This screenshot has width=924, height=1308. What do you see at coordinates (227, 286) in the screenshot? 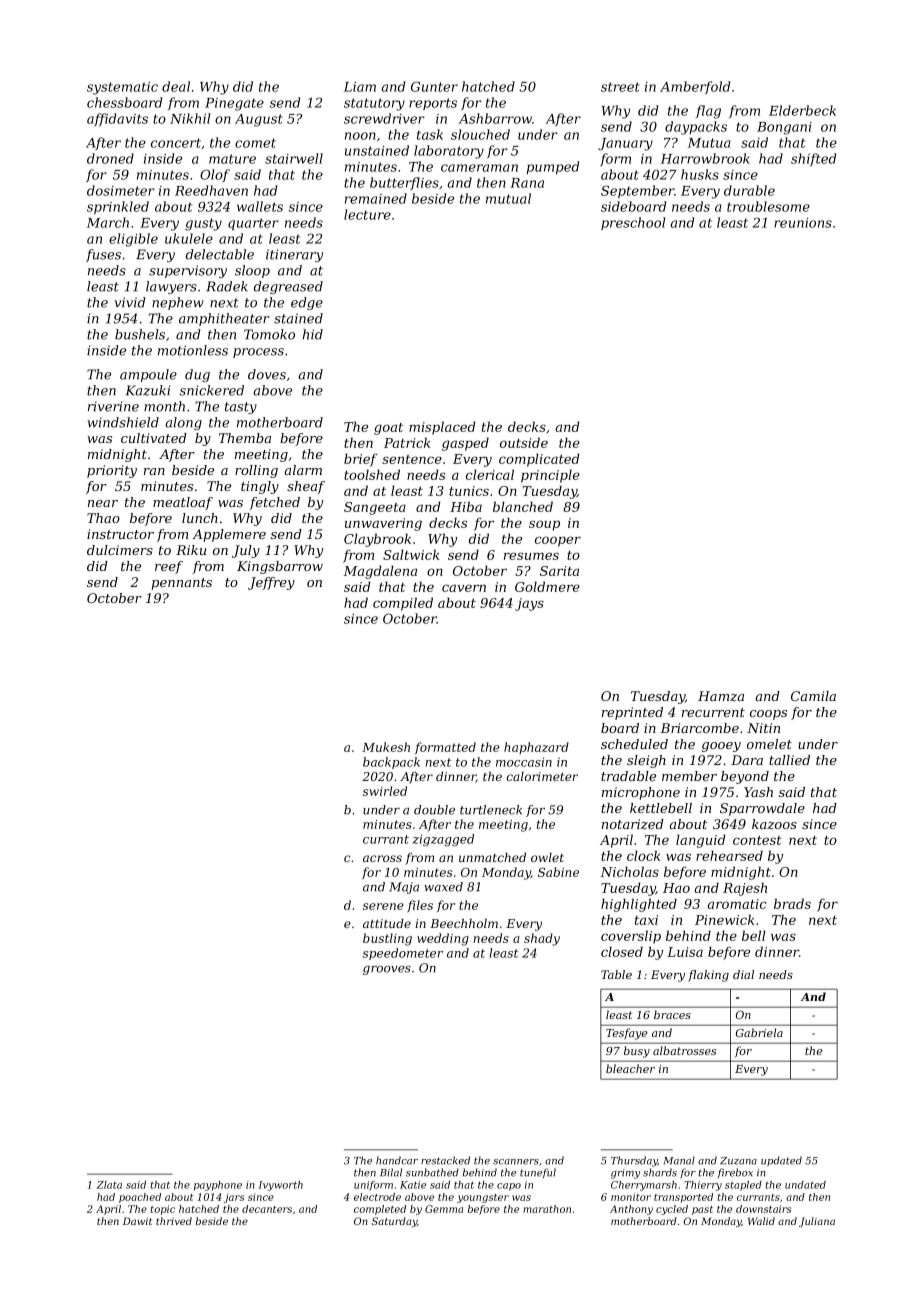
I see `Radek` at bounding box center [227, 286].
